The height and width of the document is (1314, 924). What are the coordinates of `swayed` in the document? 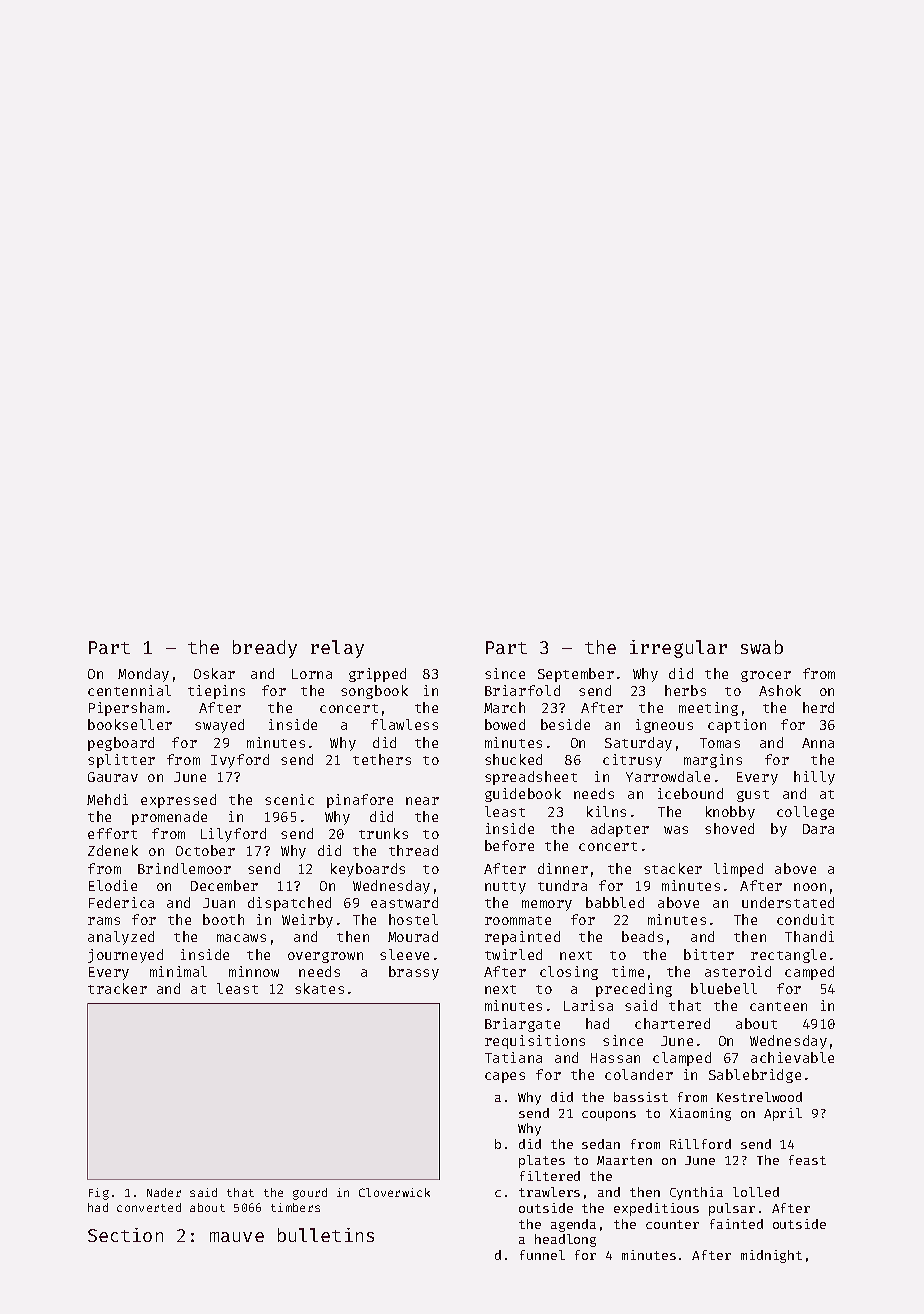 It's located at (219, 726).
